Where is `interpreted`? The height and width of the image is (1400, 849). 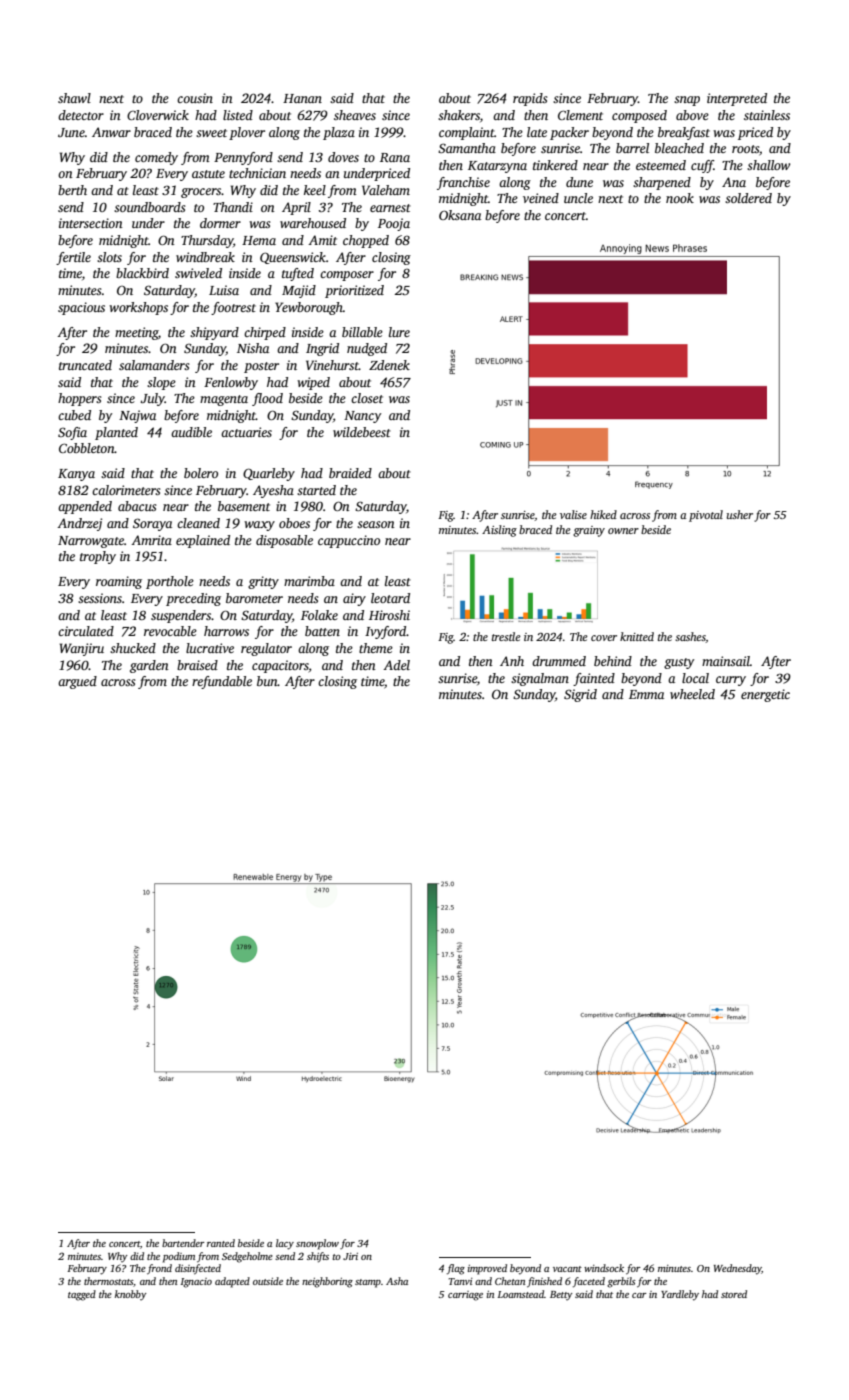 interpreted is located at coordinates (737, 99).
